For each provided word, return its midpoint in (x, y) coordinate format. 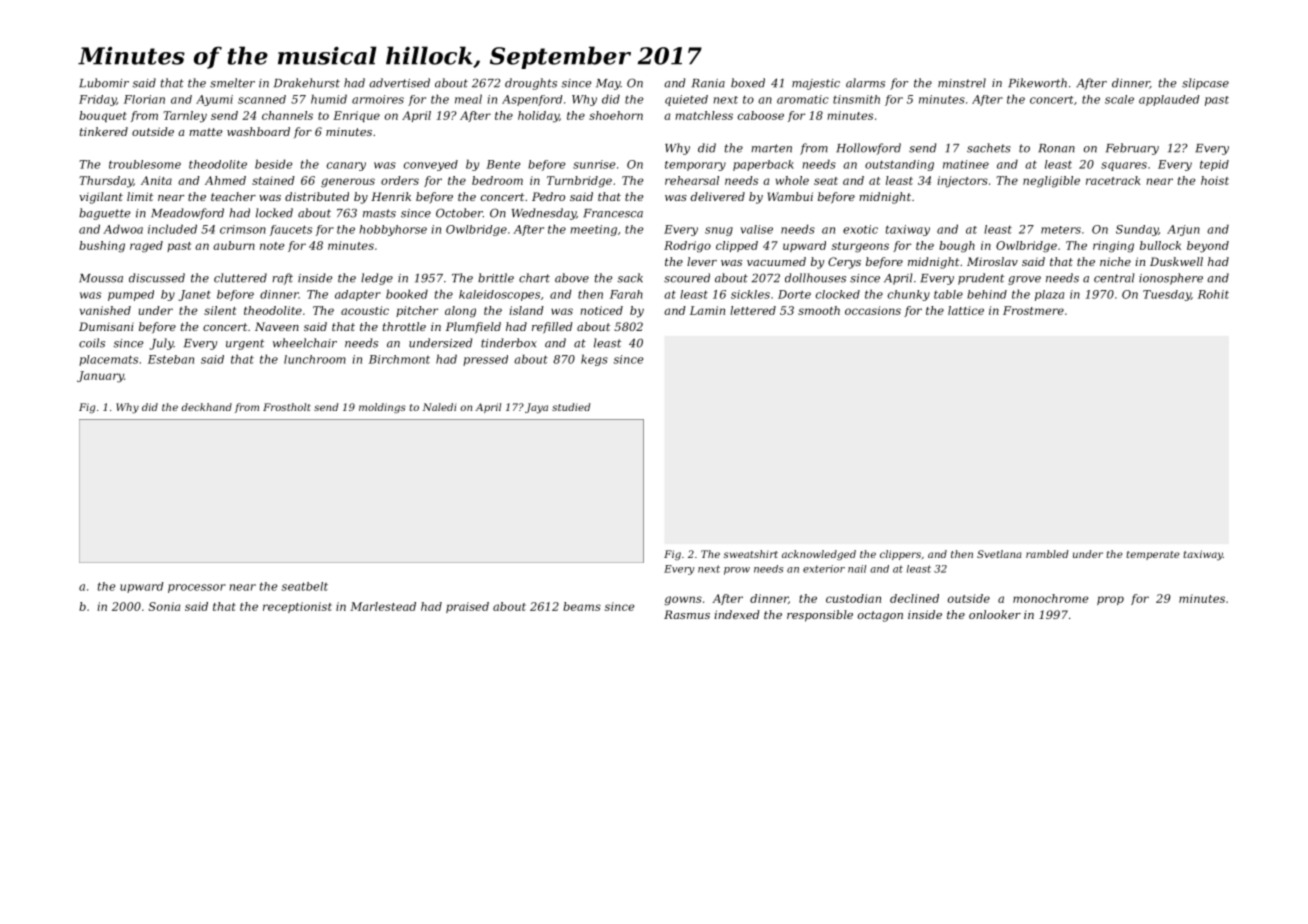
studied (571, 407)
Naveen (277, 326)
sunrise (594, 164)
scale (1119, 99)
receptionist (297, 607)
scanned (262, 99)
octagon (880, 616)
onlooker (995, 614)
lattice (966, 310)
